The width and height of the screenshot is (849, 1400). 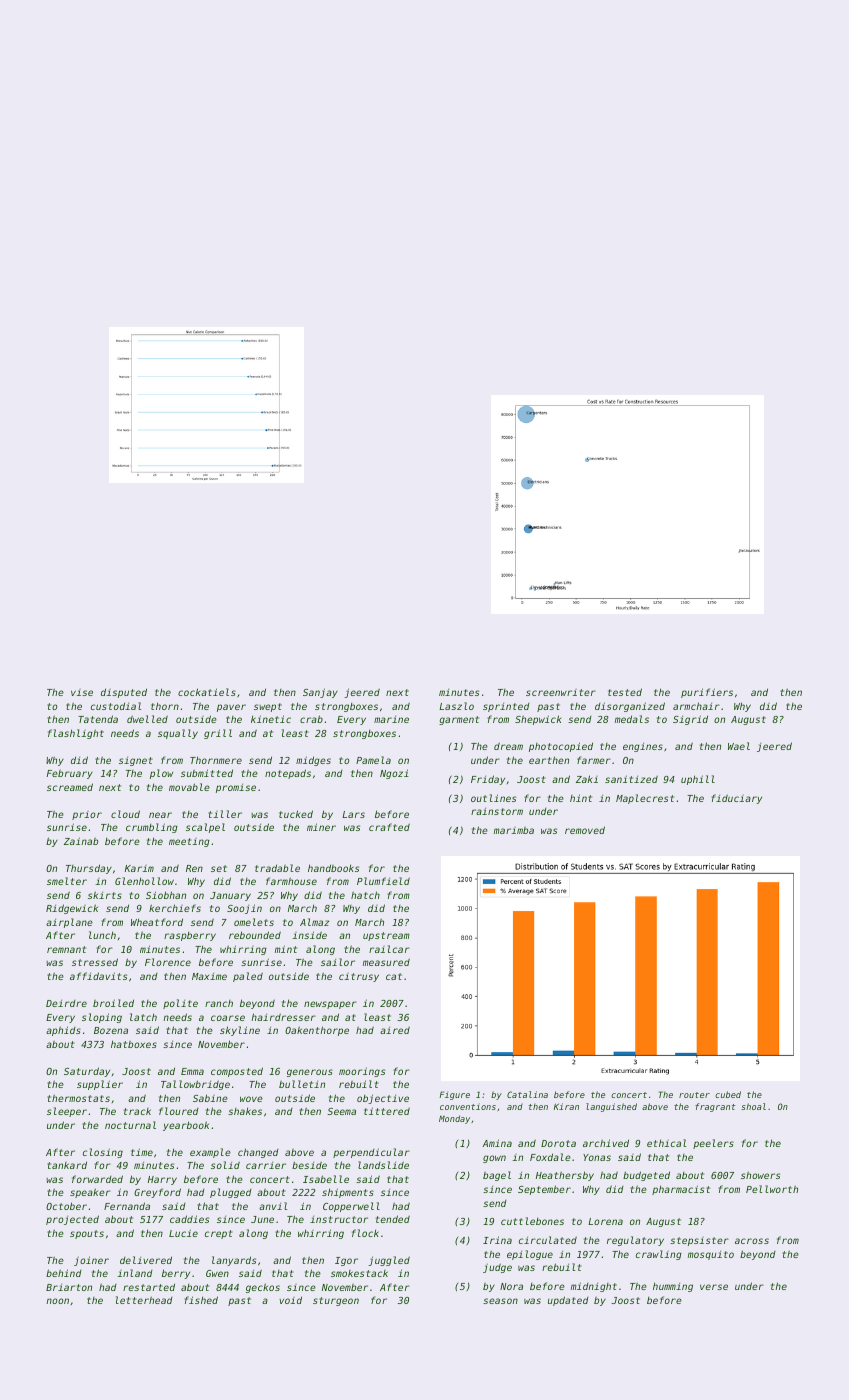 What do you see at coordinates (290, 1300) in the screenshot?
I see `void` at bounding box center [290, 1300].
